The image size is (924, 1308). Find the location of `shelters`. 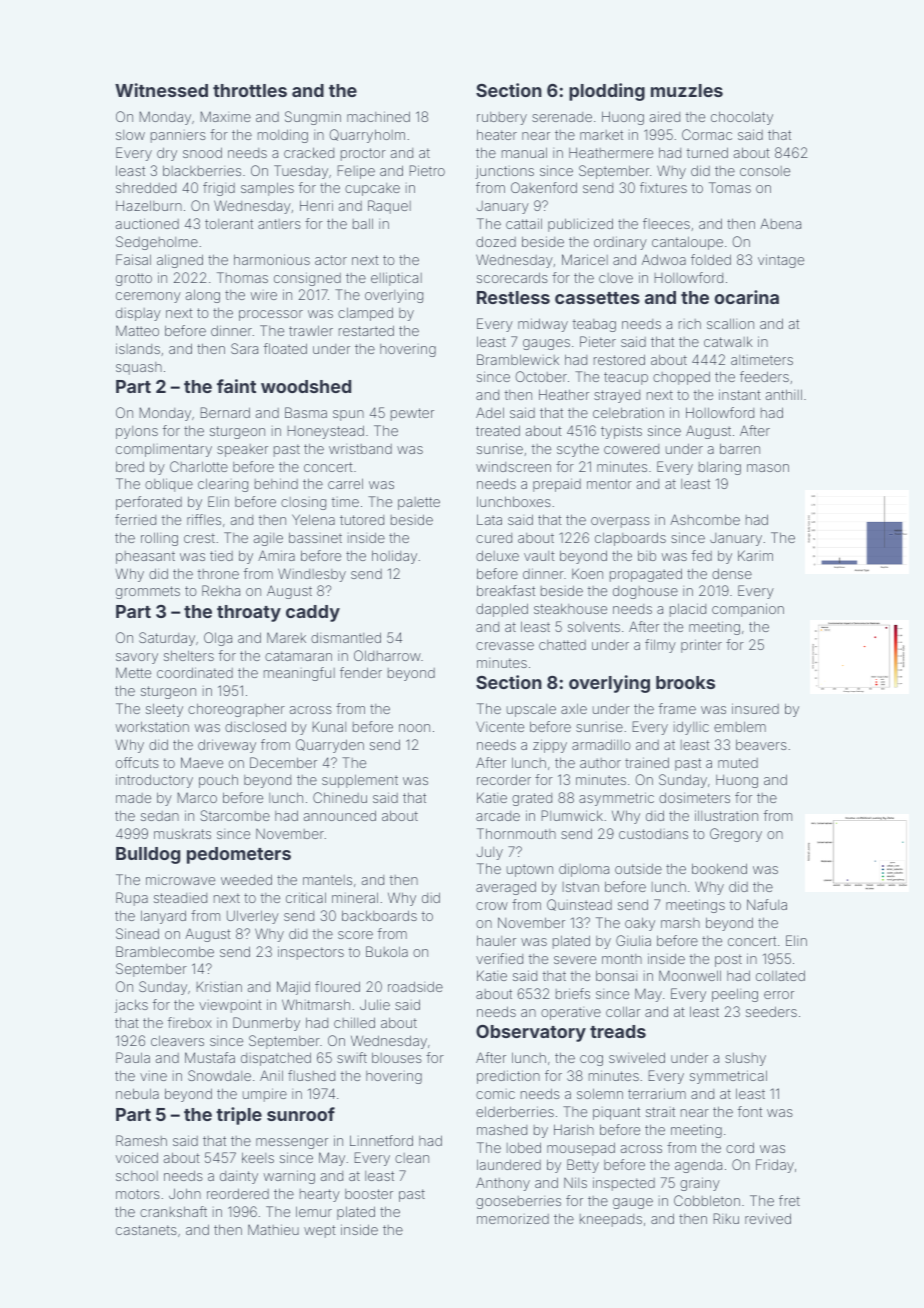

shelters is located at coordinates (189, 655).
